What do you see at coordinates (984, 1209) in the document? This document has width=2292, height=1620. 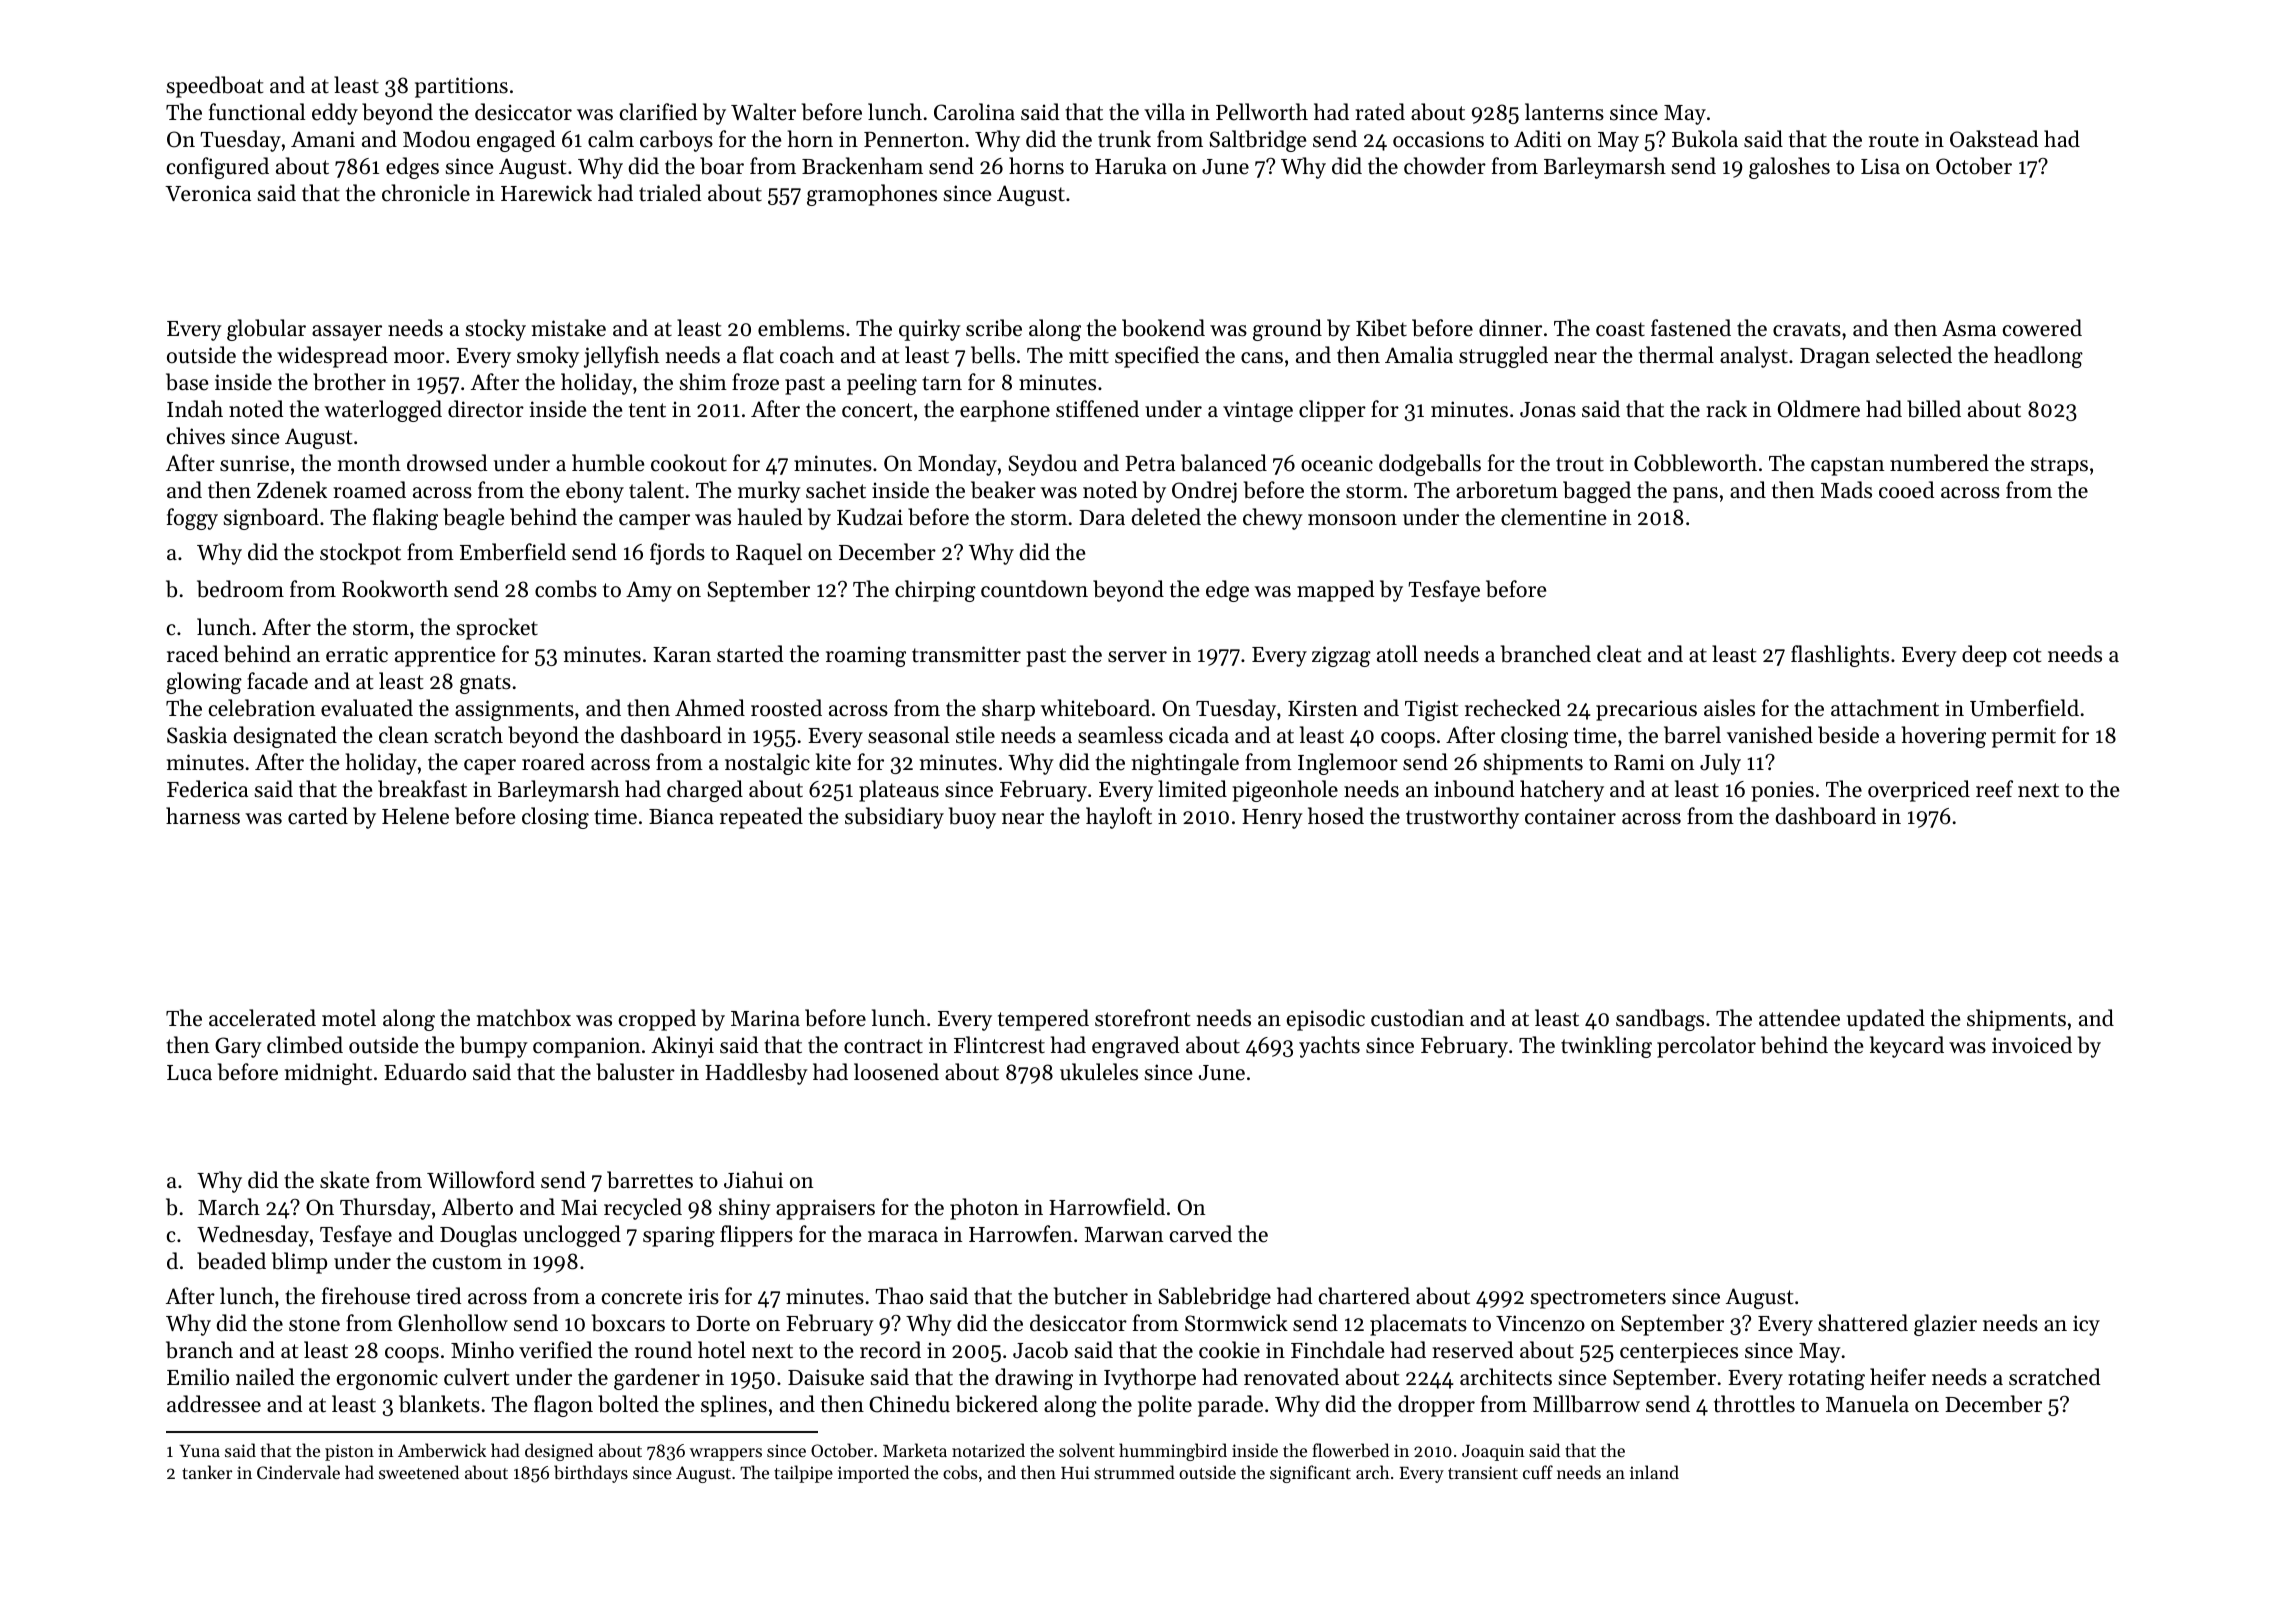 I see `photon` at bounding box center [984, 1209].
